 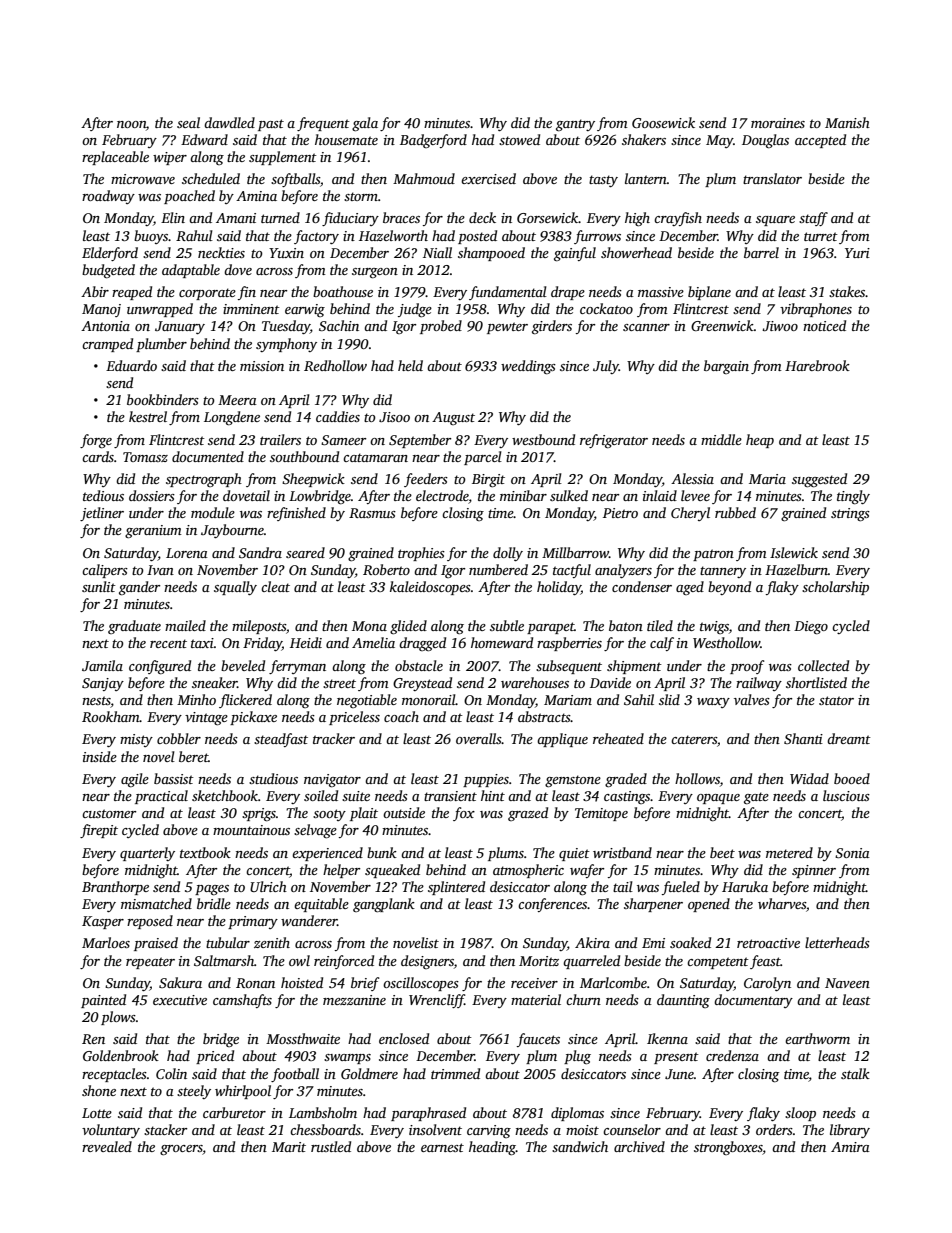 What do you see at coordinates (752, 699) in the document?
I see `valves` at bounding box center [752, 699].
